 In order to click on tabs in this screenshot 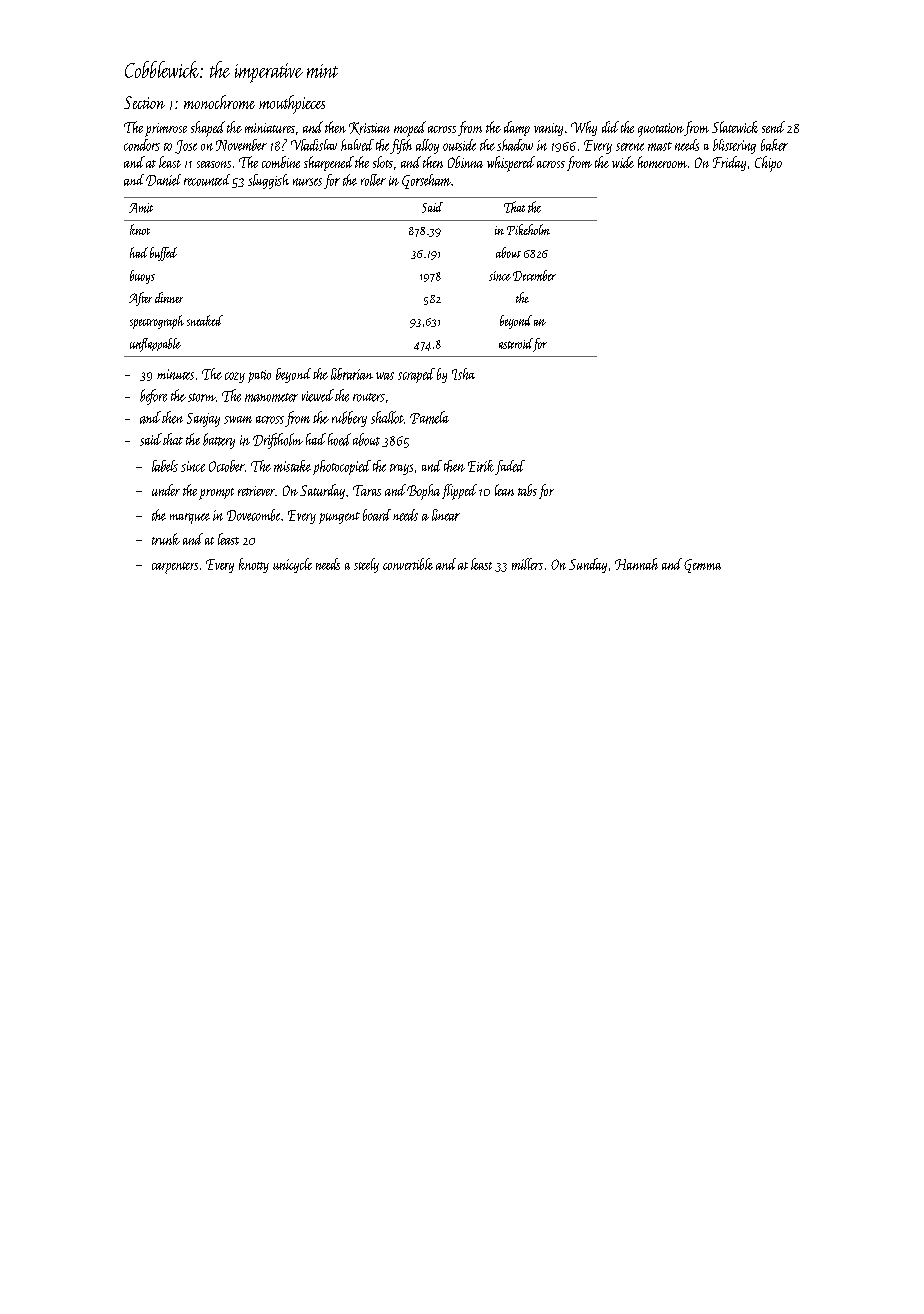, I will do `click(527, 490)`.
